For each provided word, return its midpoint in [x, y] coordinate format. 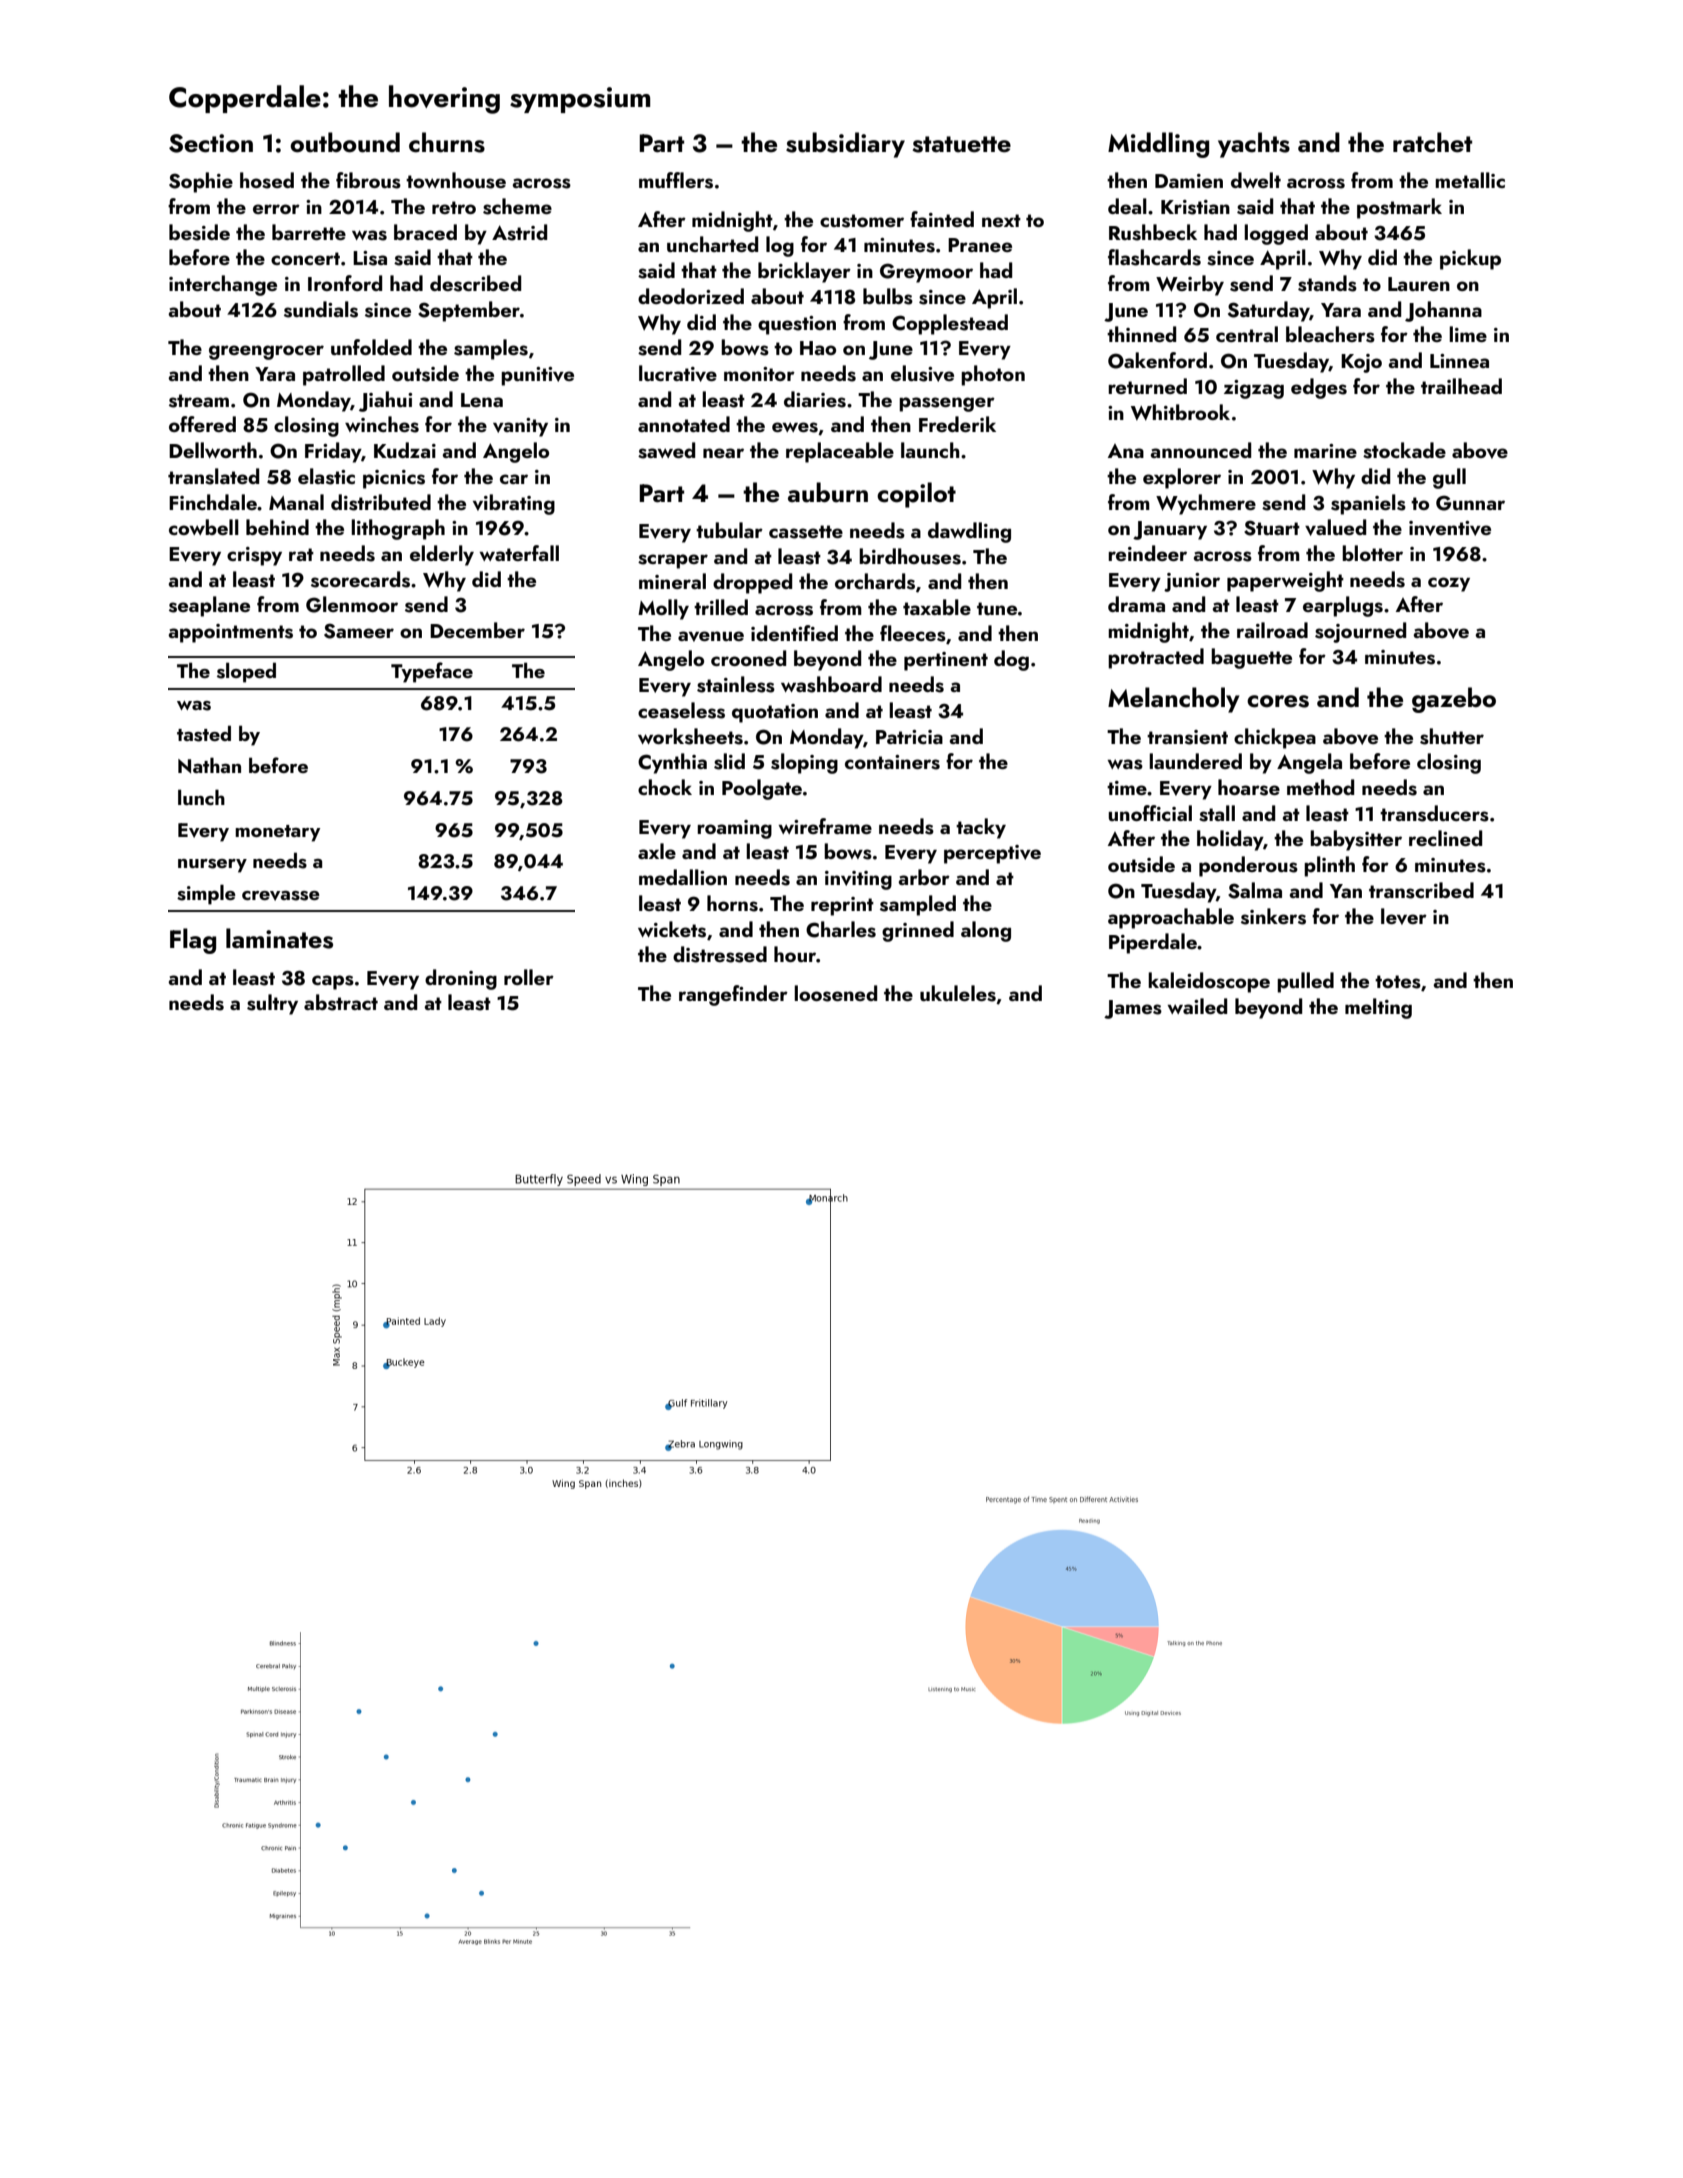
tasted [204, 733]
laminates [279, 938]
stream [199, 401]
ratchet [1432, 142]
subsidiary [845, 145]
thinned [1141, 334]
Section [211, 143]
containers [892, 762]
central [1247, 334]
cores [1278, 701]
